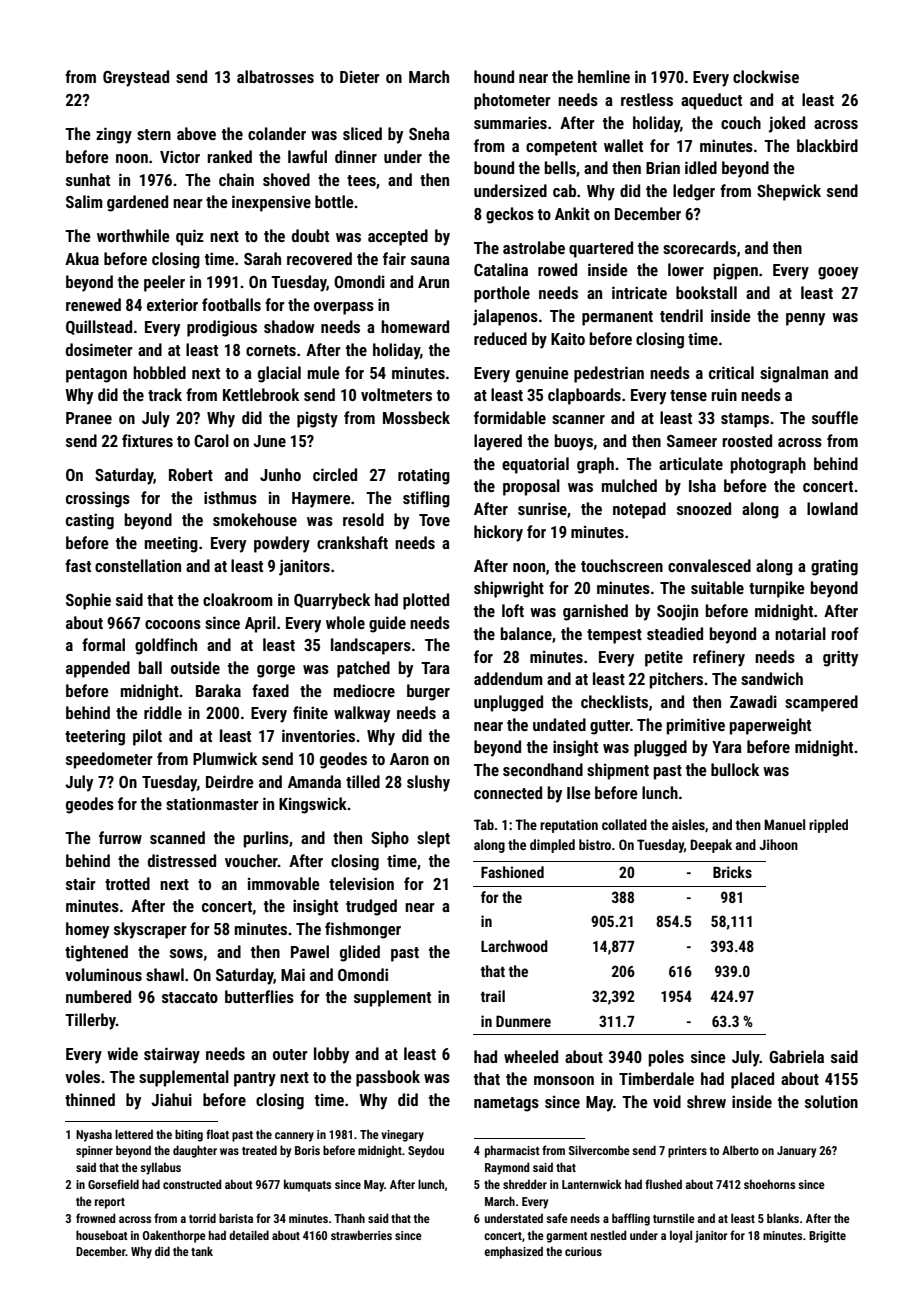 This screenshot has height=1308, width=924. What do you see at coordinates (134, 1134) in the screenshot?
I see `lettered` at bounding box center [134, 1134].
